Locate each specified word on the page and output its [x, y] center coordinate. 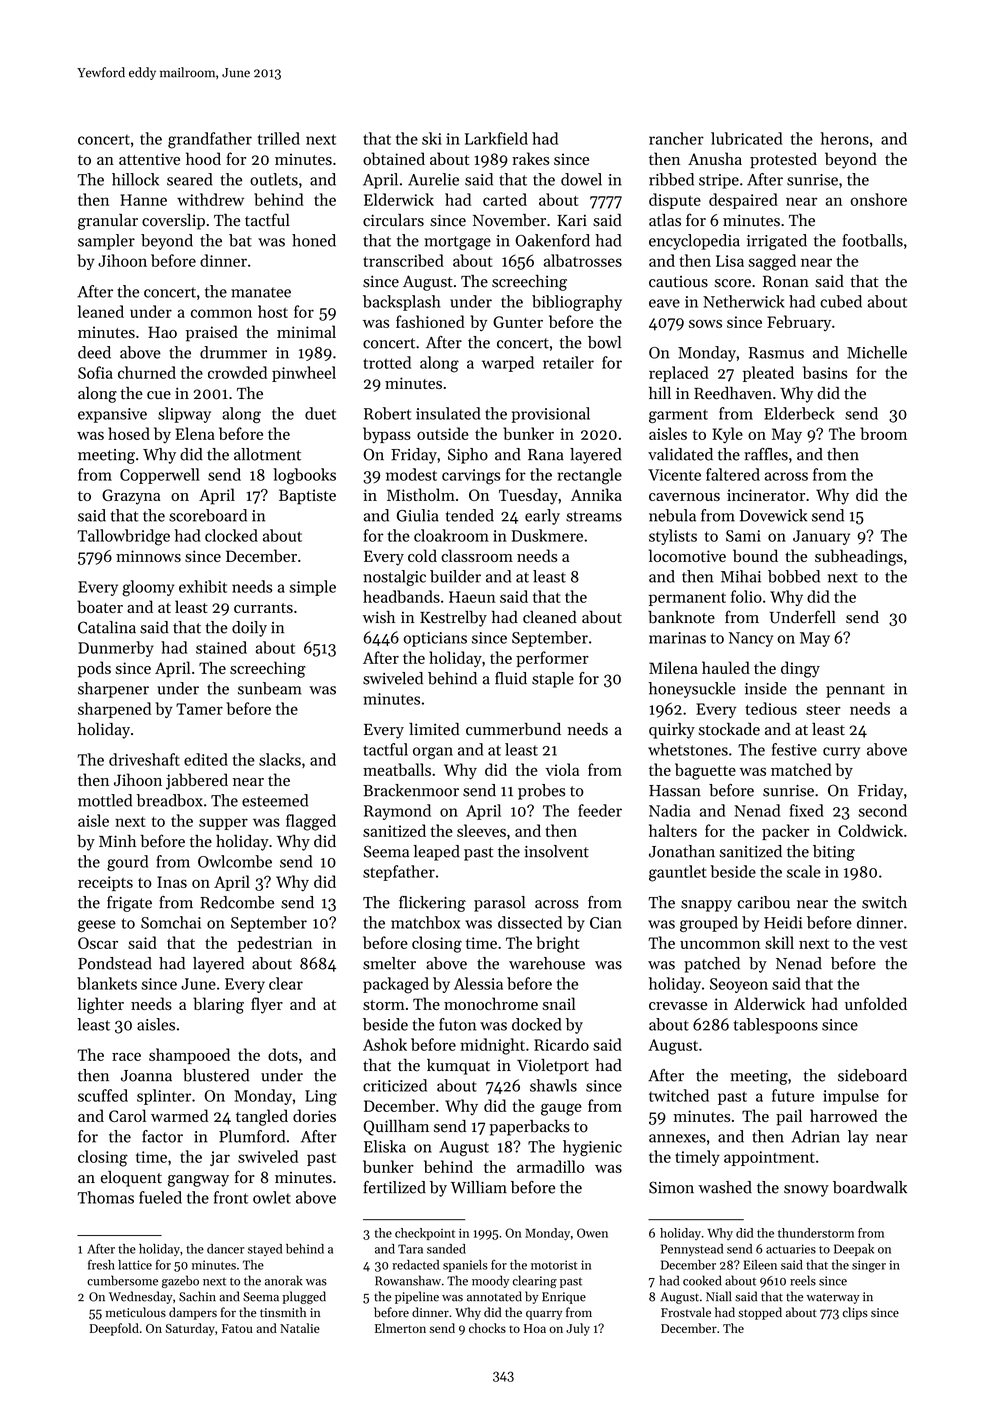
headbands [401, 596]
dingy [800, 669]
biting [834, 853]
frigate [129, 904]
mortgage [457, 243]
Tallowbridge [124, 537]
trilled [279, 138]
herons [844, 138]
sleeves [481, 830]
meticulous [136, 1312]
